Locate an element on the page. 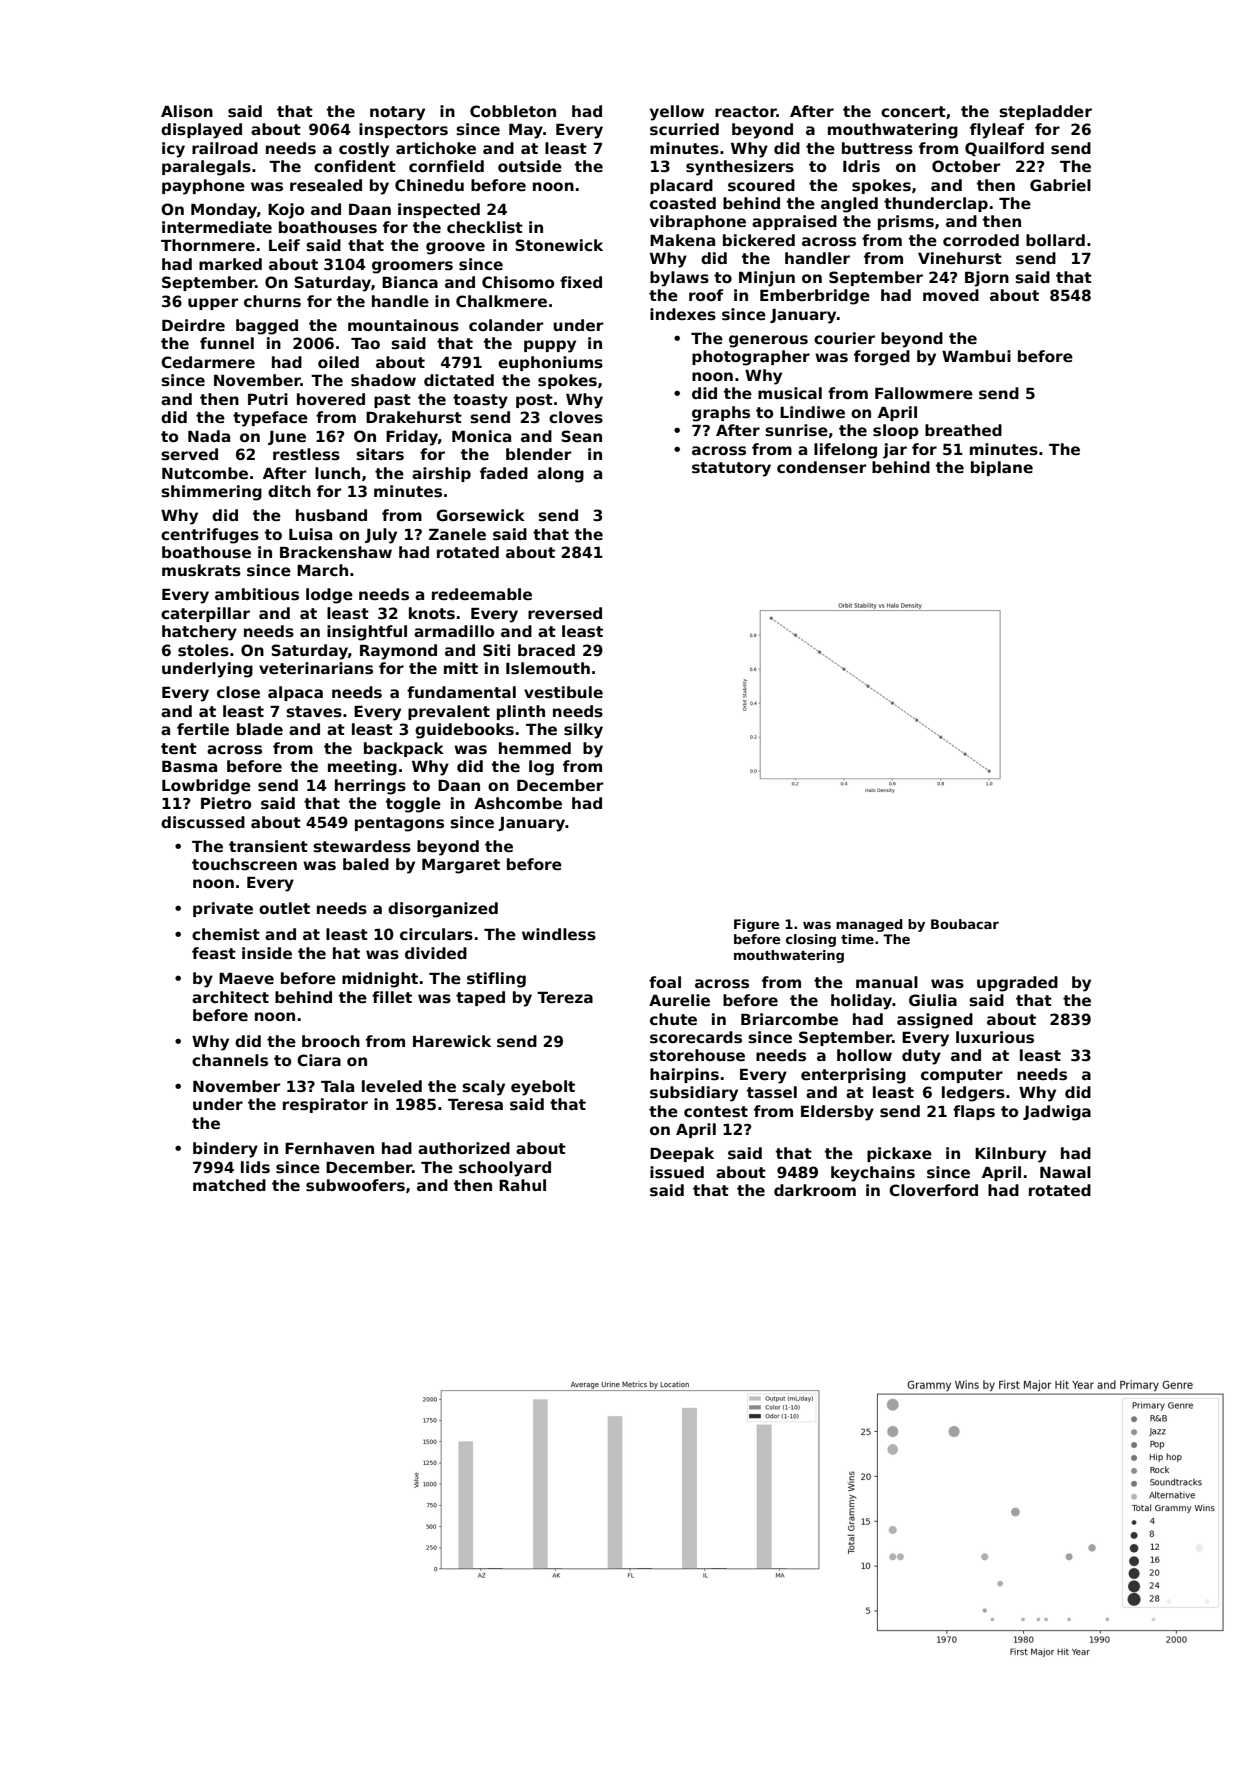 Image resolution: width=1253 pixels, height=1772 pixels. bindery is located at coordinates (225, 1150).
